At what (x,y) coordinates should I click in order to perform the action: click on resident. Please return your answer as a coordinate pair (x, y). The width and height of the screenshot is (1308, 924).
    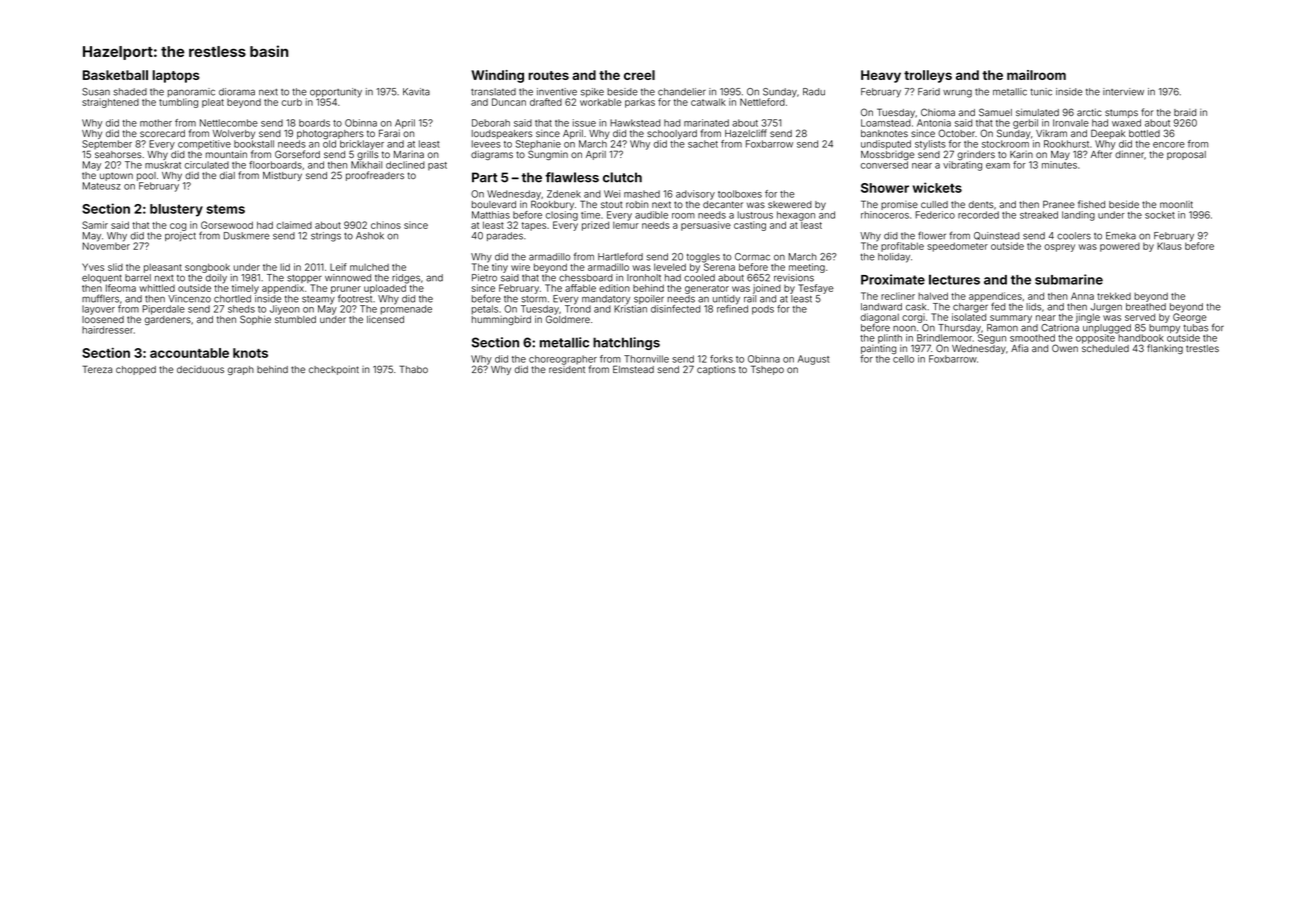
    Looking at the image, I should click on (567, 369).
